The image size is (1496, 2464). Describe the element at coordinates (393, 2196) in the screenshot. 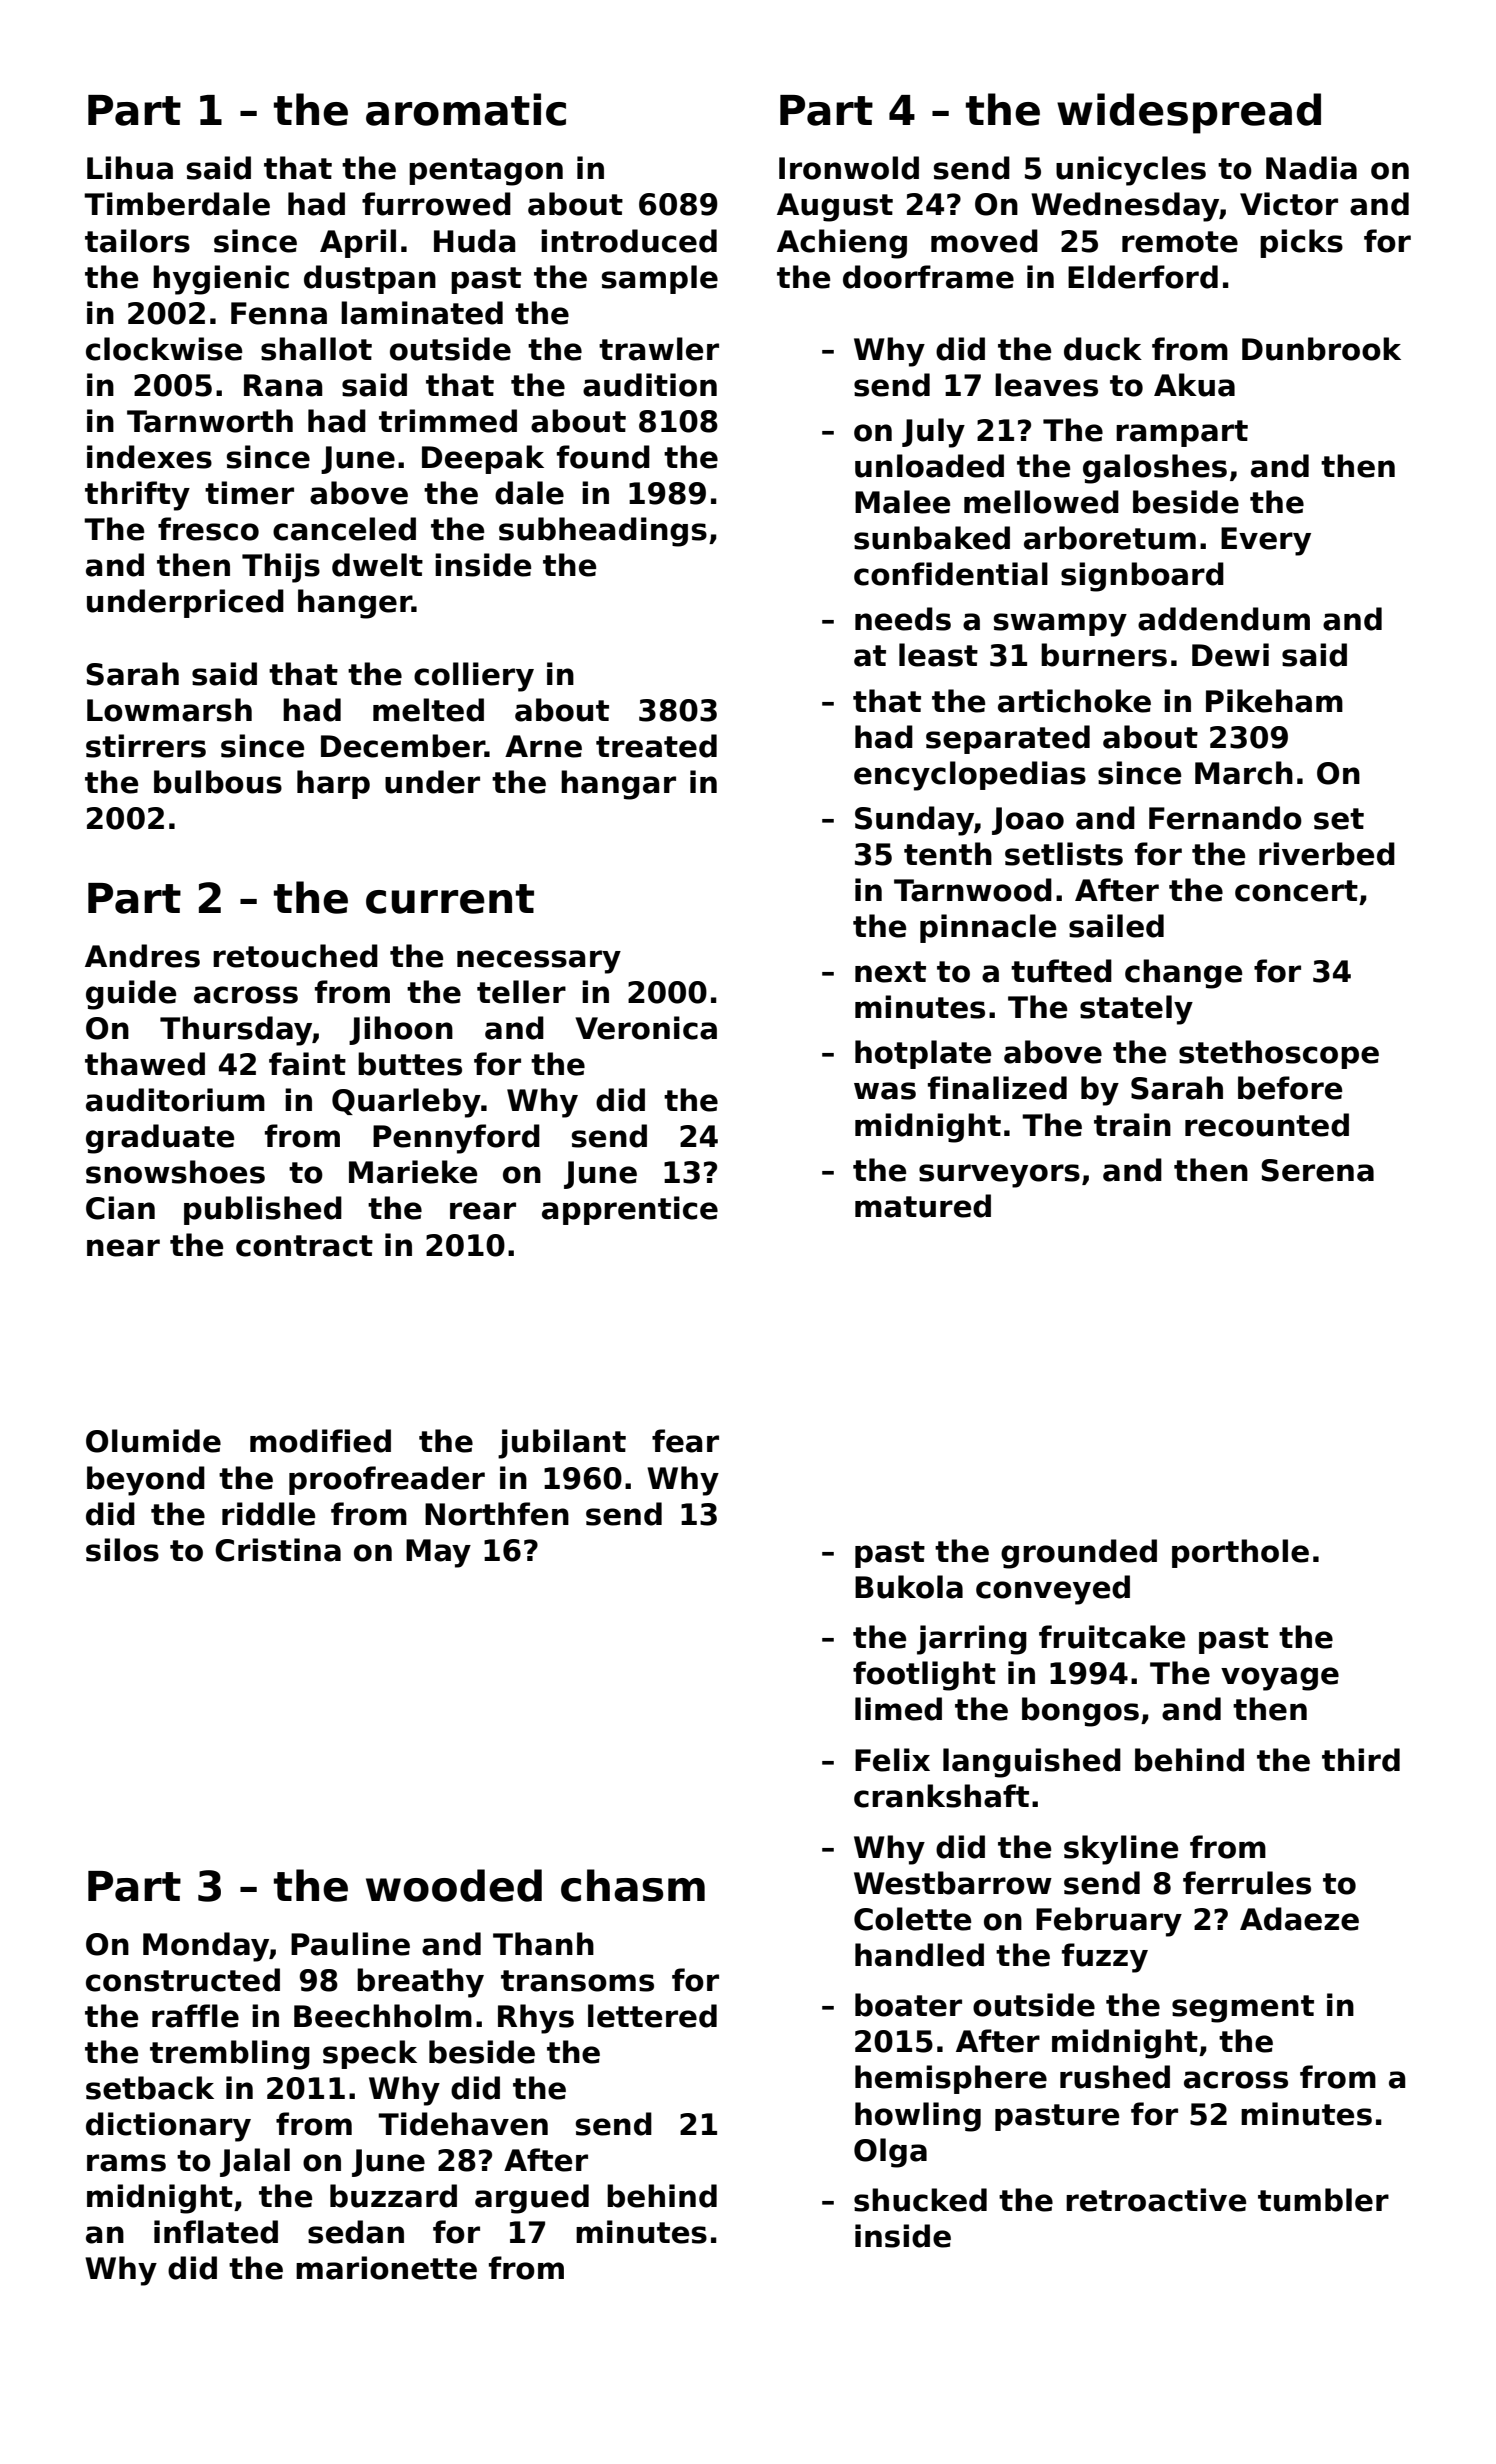

I see `buzzard` at that location.
